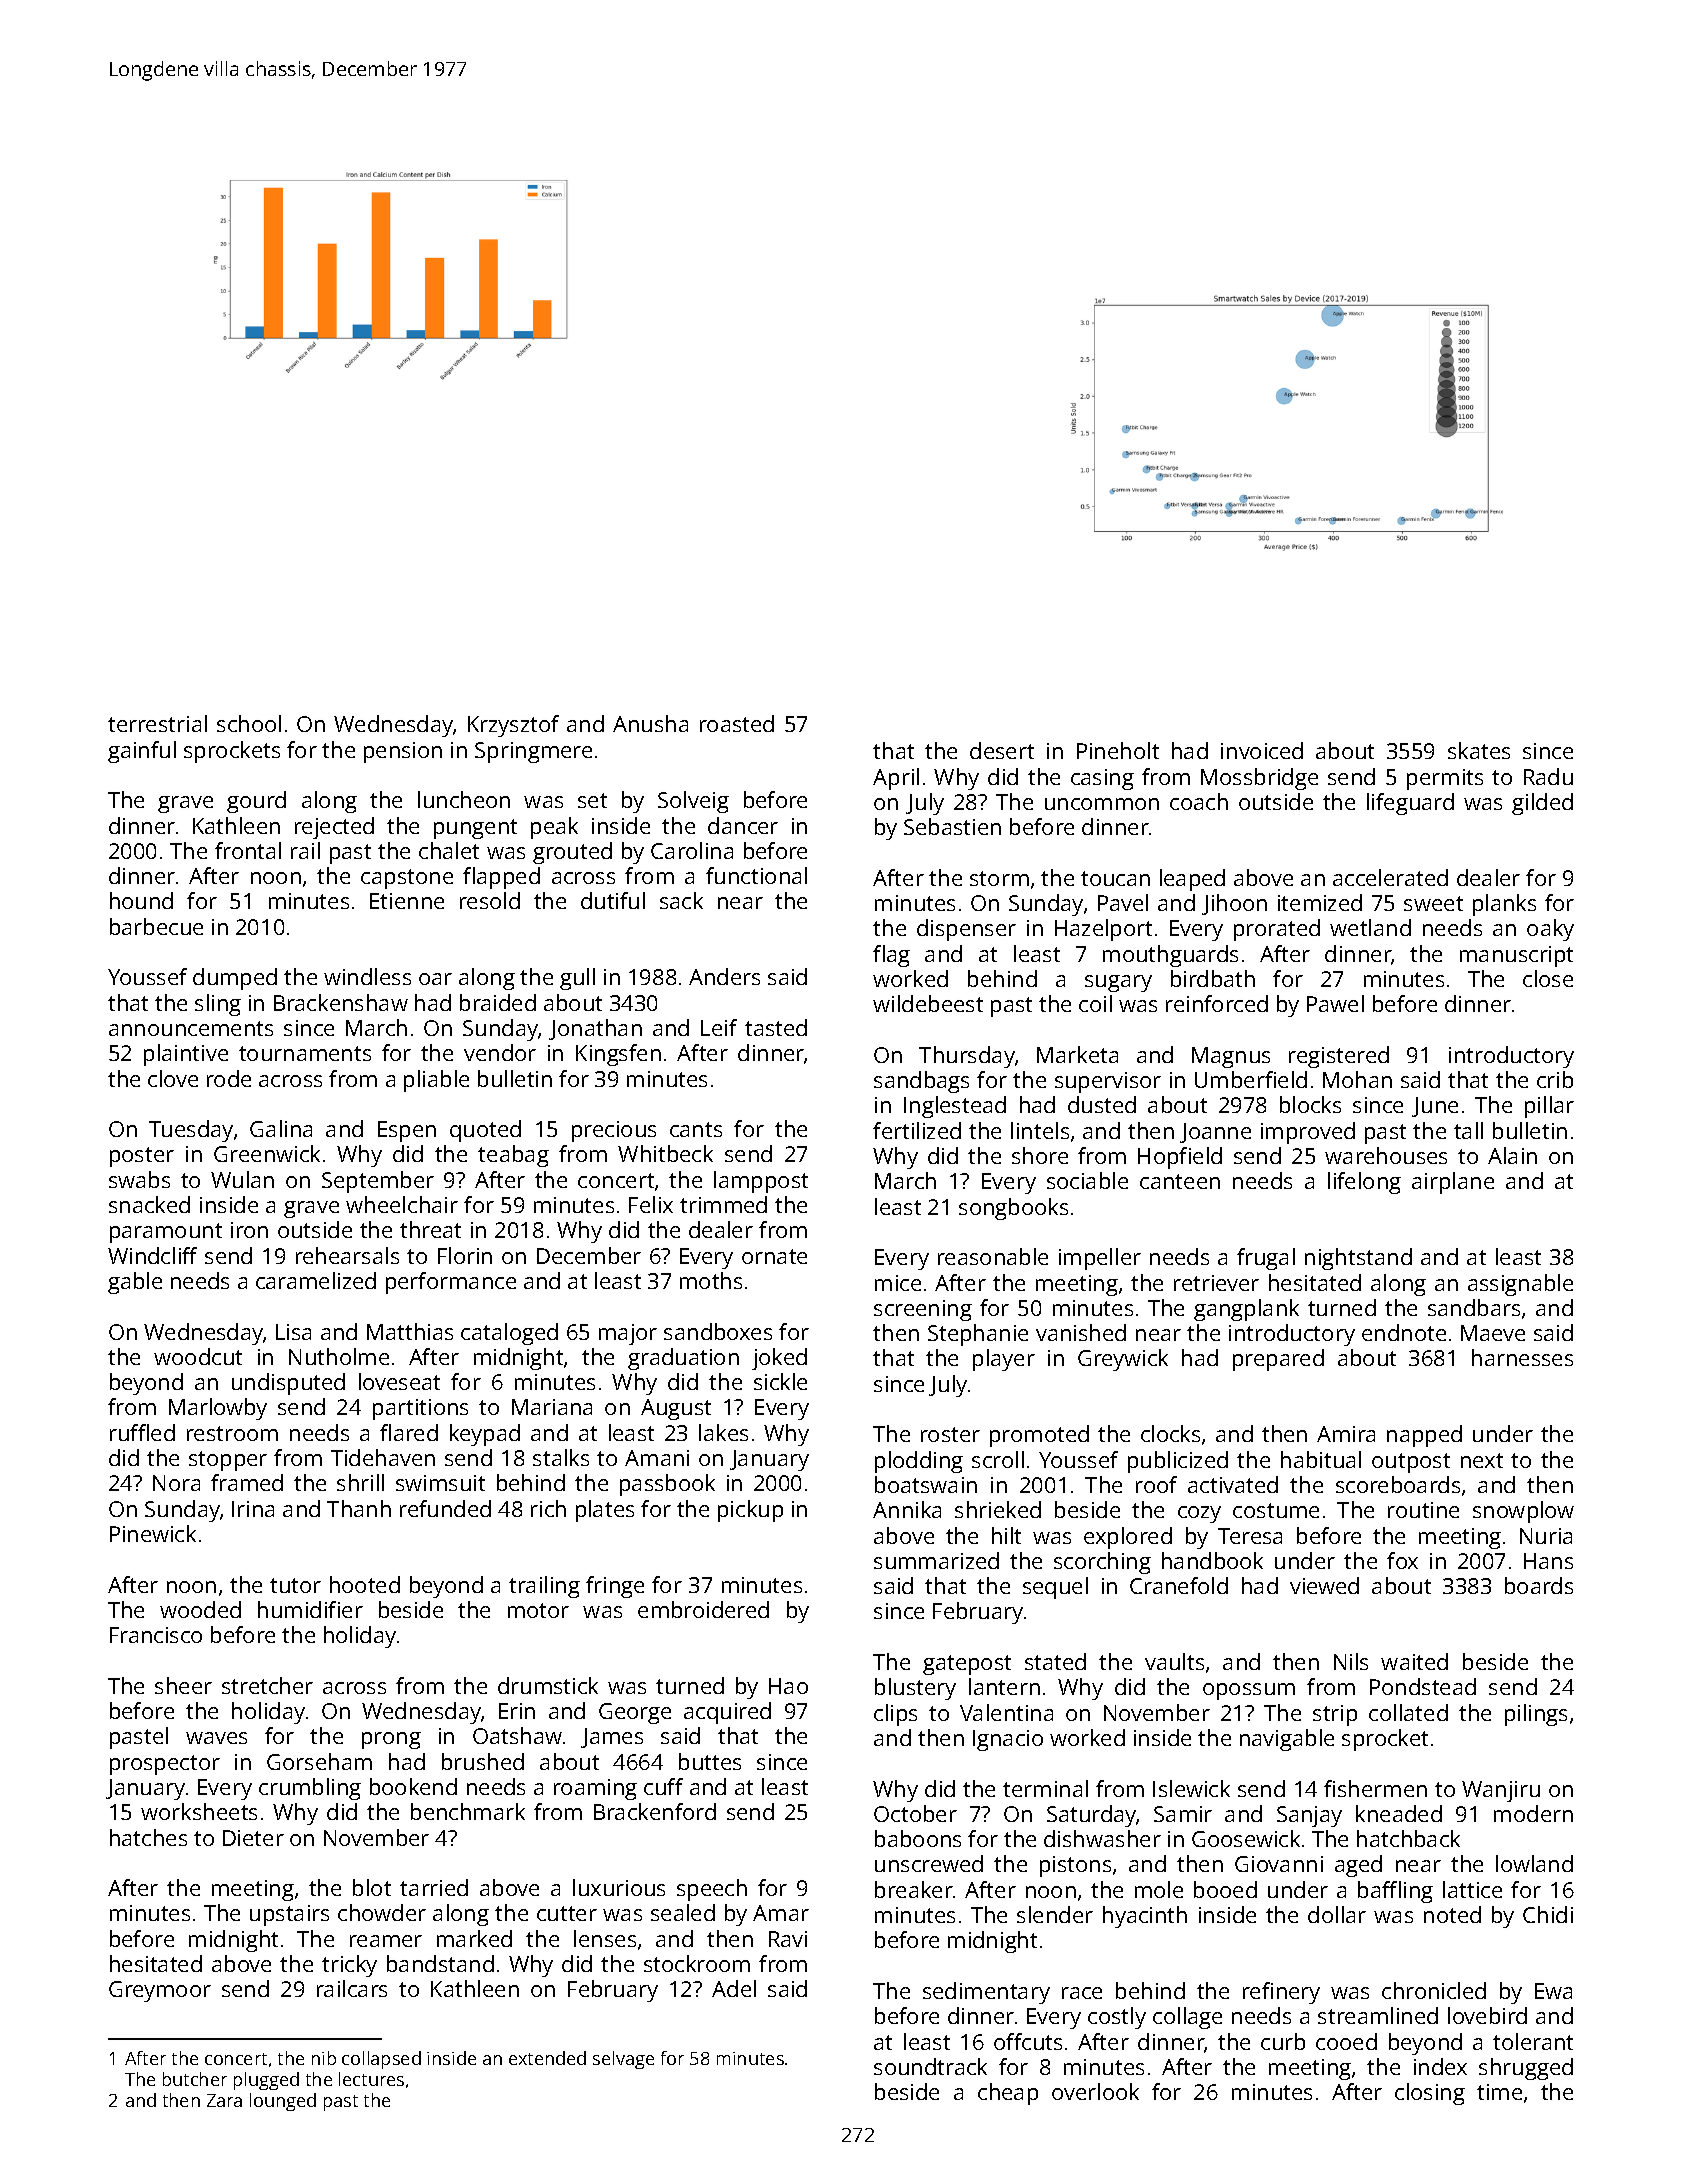  What do you see at coordinates (667, 1485) in the screenshot?
I see `passbook` at bounding box center [667, 1485].
